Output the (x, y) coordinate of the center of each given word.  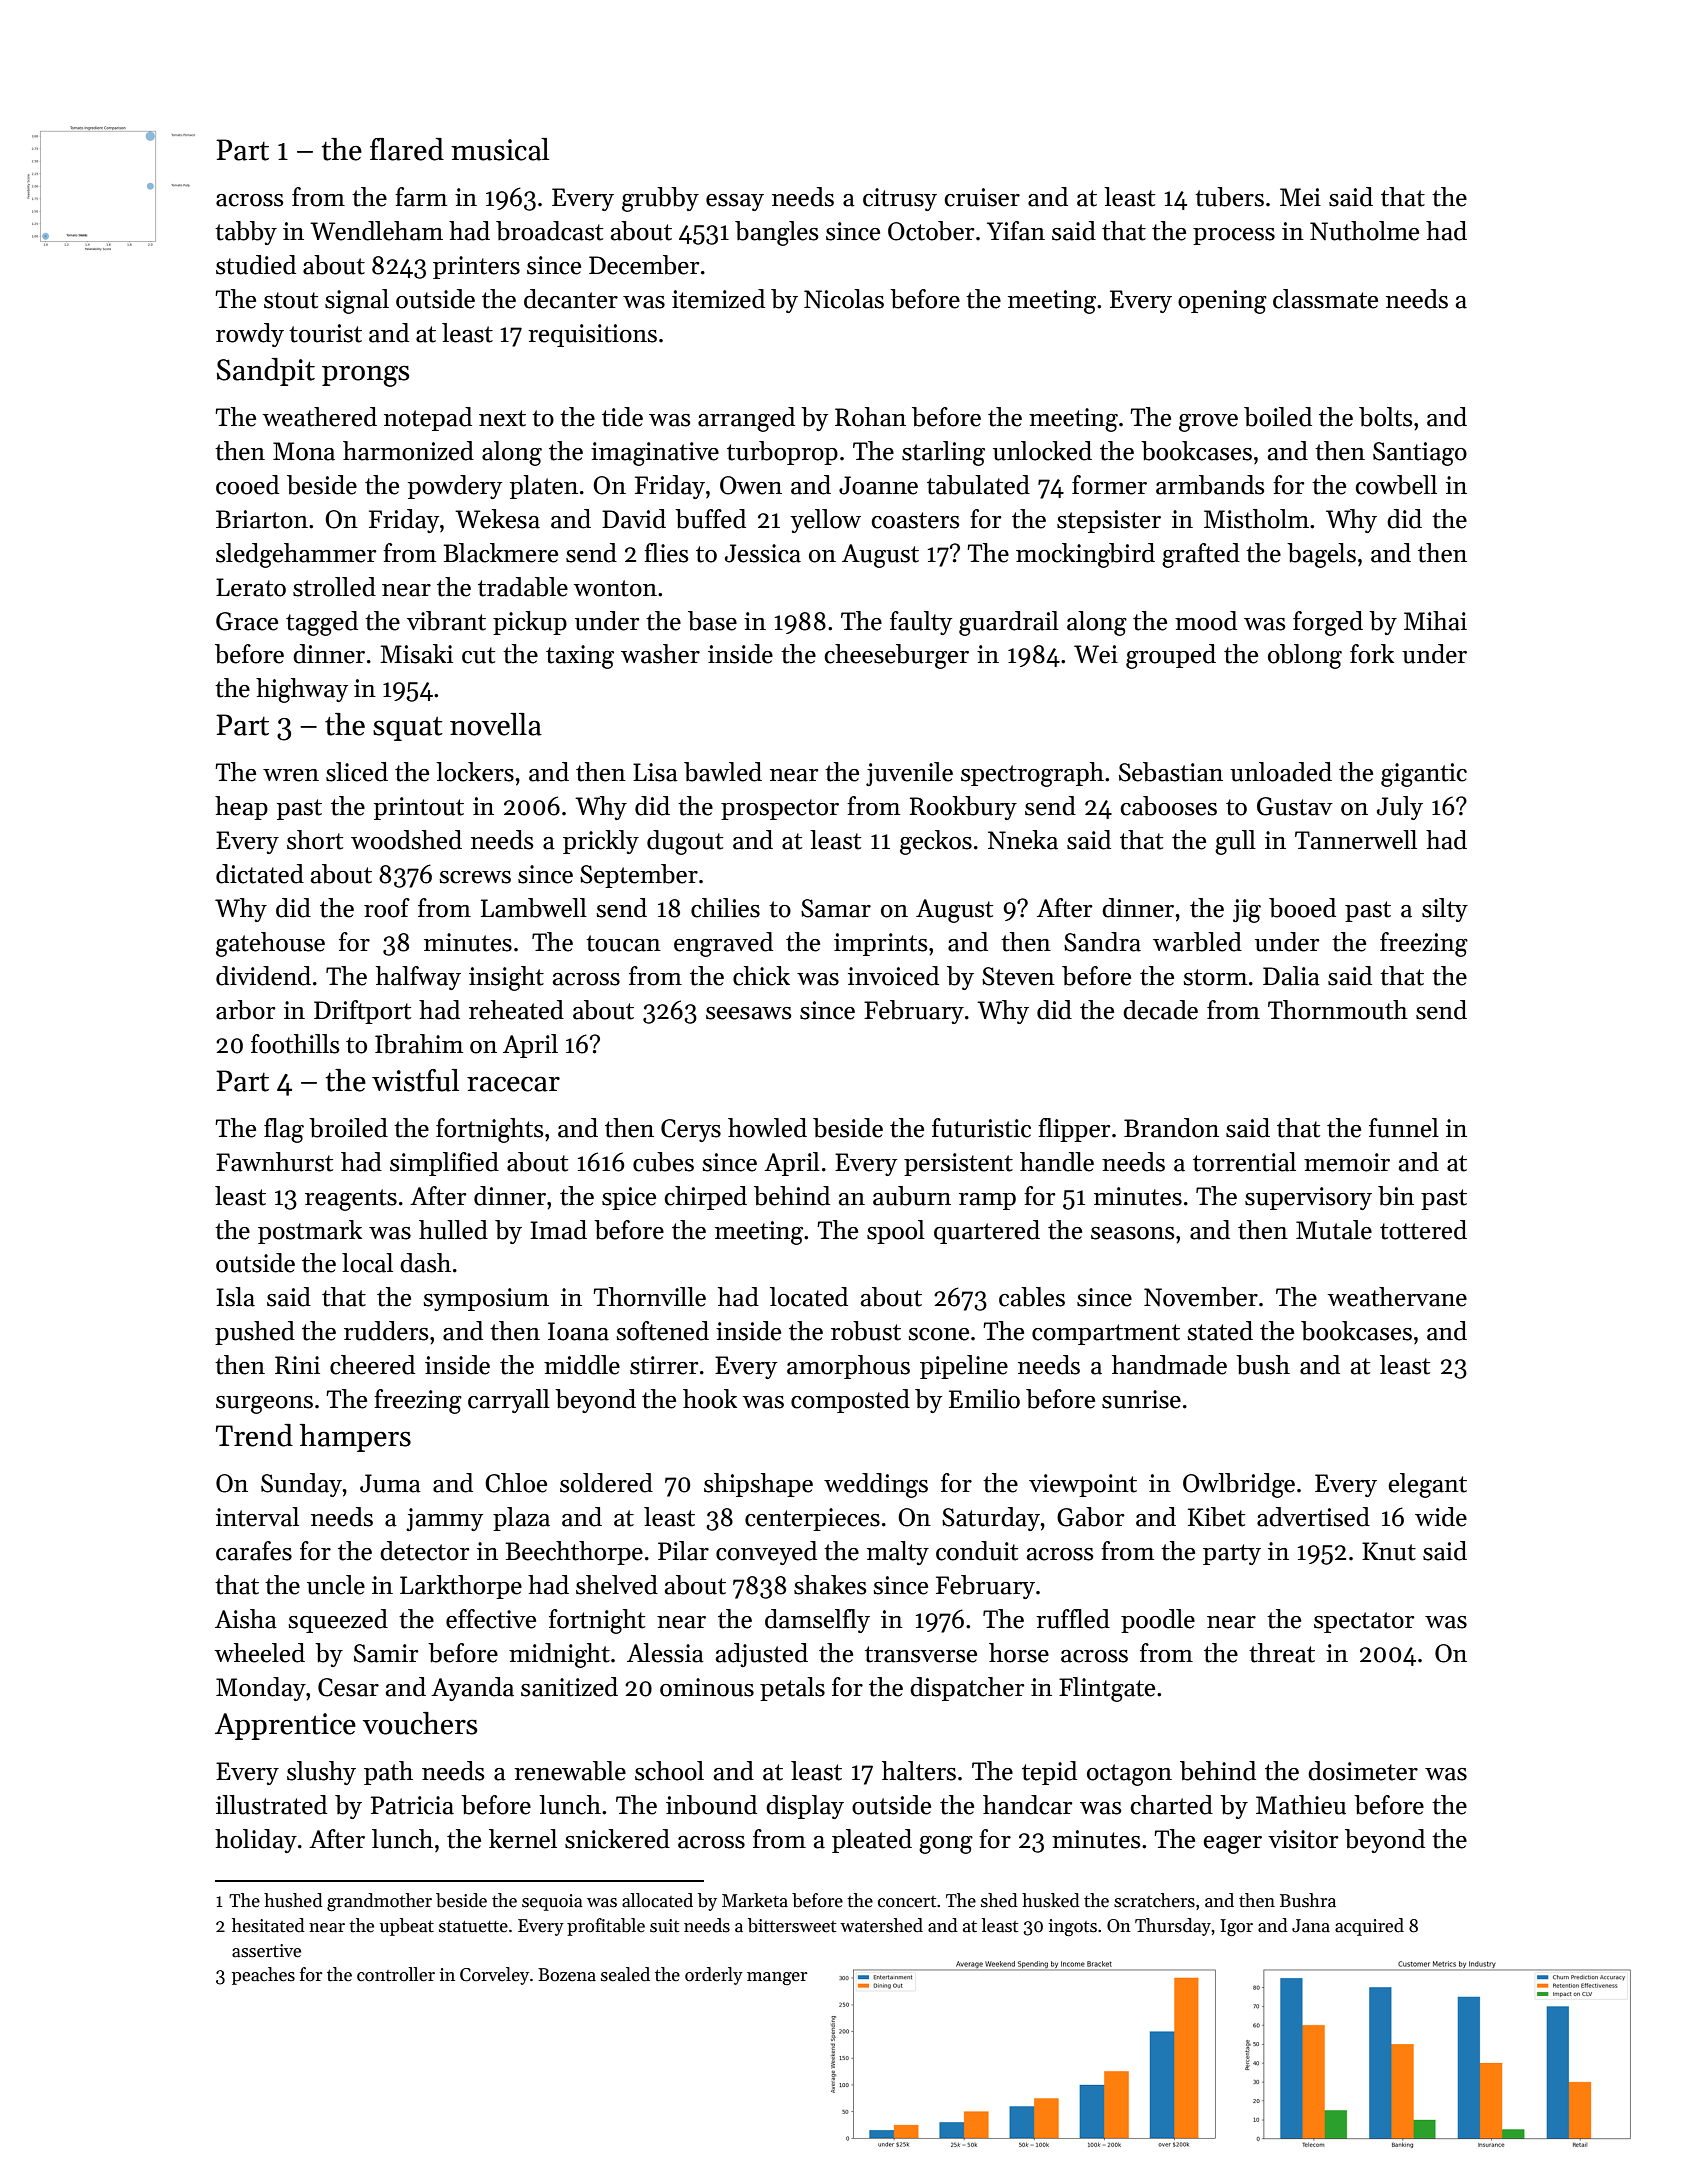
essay (735, 202)
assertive (266, 1951)
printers (476, 267)
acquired (1369, 1927)
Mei (1300, 197)
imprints (881, 944)
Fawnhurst (274, 1162)
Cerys (691, 1130)
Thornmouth (1338, 1010)
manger (777, 1978)
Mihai (1435, 621)
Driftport (362, 1012)
